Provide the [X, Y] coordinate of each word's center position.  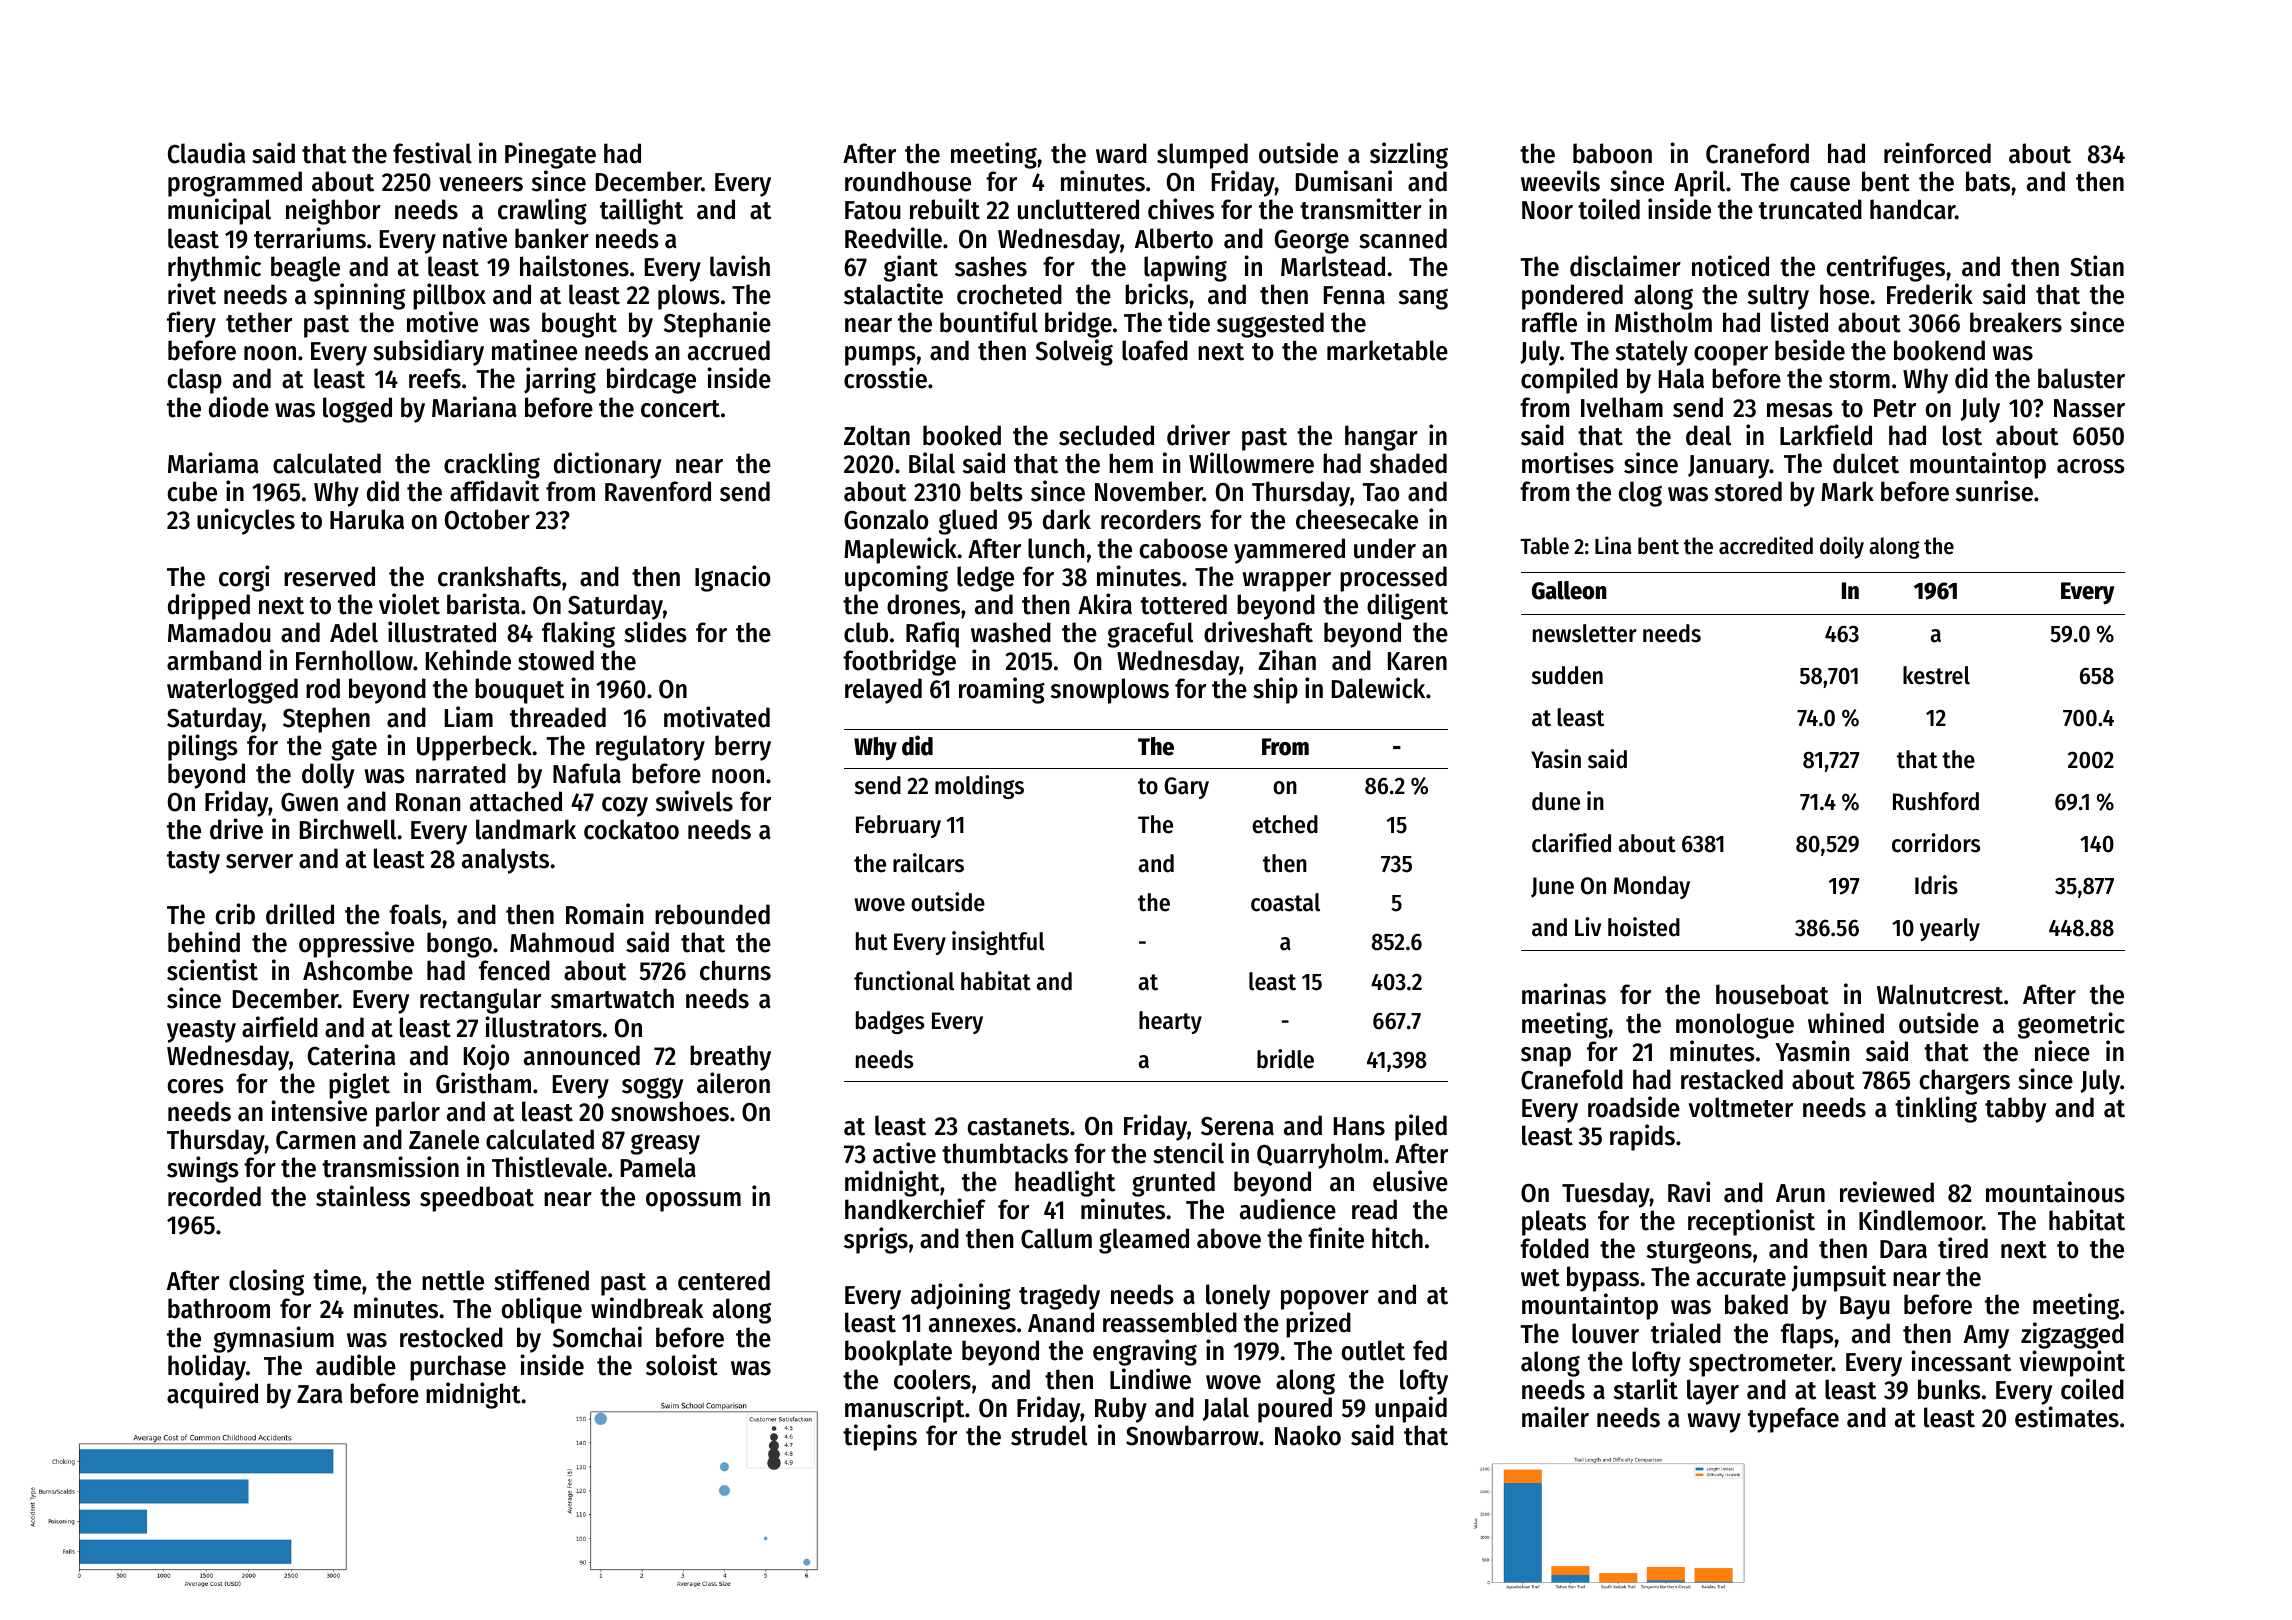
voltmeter [1741, 1107]
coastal [1285, 902]
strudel [1049, 1435]
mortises [1568, 463]
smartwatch [612, 998]
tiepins [880, 1437]
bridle [1285, 1059]
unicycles [246, 521]
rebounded [712, 914]
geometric [2071, 1025]
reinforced [1937, 153]
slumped [1202, 156]
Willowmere [1251, 463]
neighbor [333, 211]
